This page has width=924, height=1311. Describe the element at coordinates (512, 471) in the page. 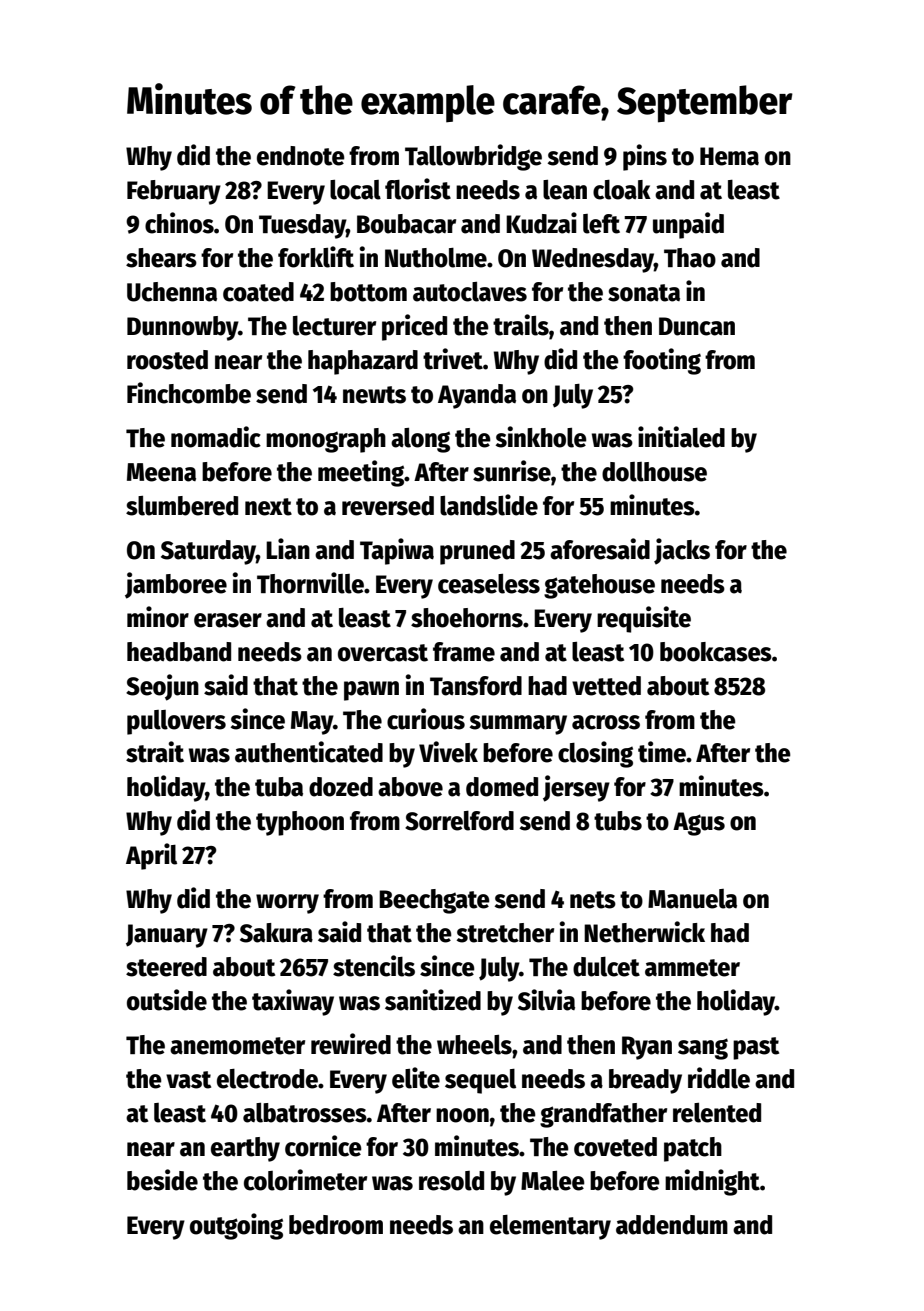

I see `sunrise` at that location.
